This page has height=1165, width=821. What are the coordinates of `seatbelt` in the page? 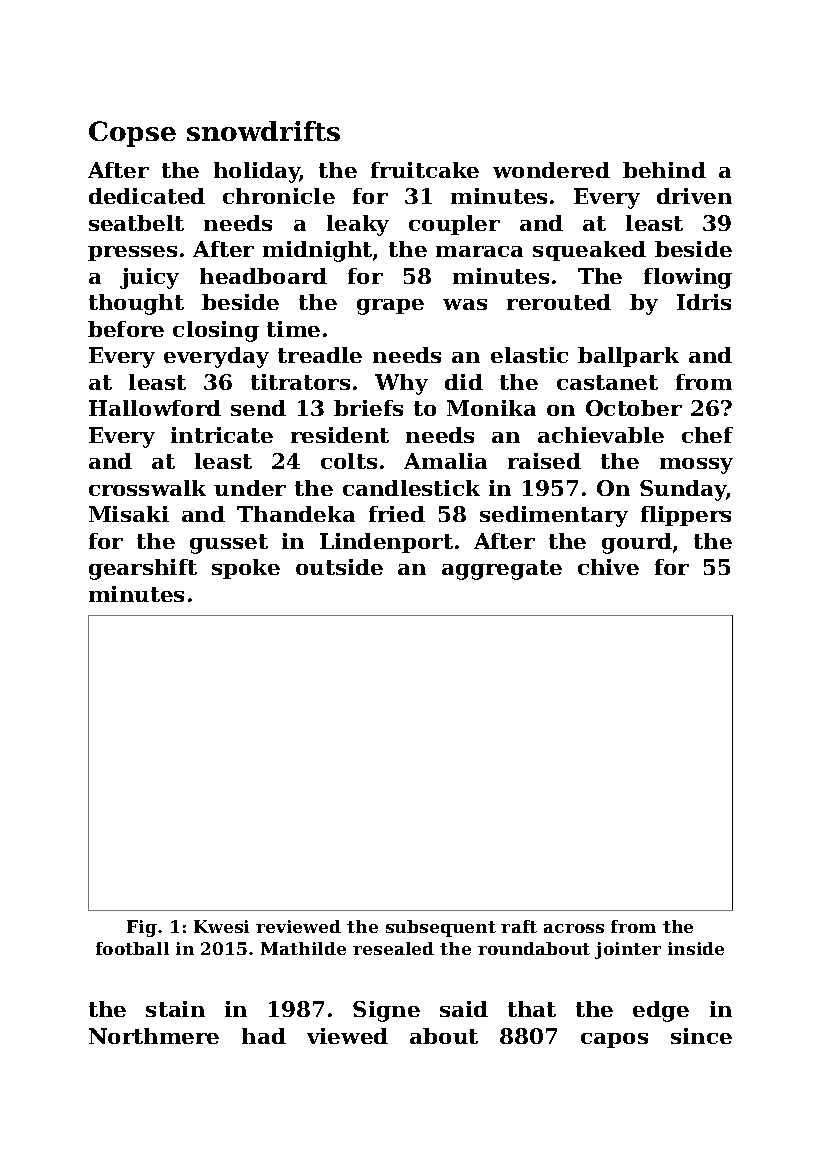 It's located at (136, 223).
